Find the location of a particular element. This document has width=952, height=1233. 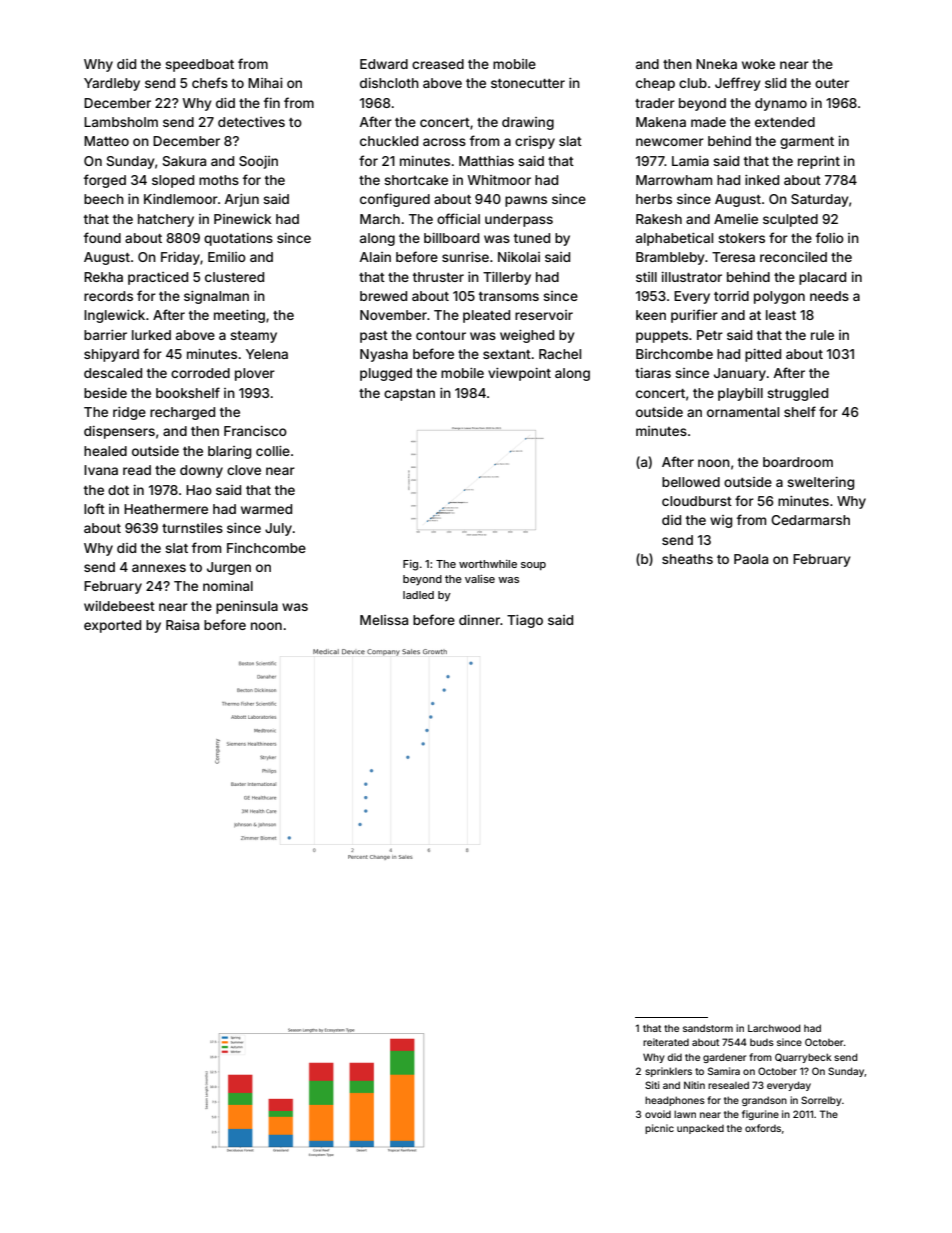

sheaths is located at coordinates (687, 559).
